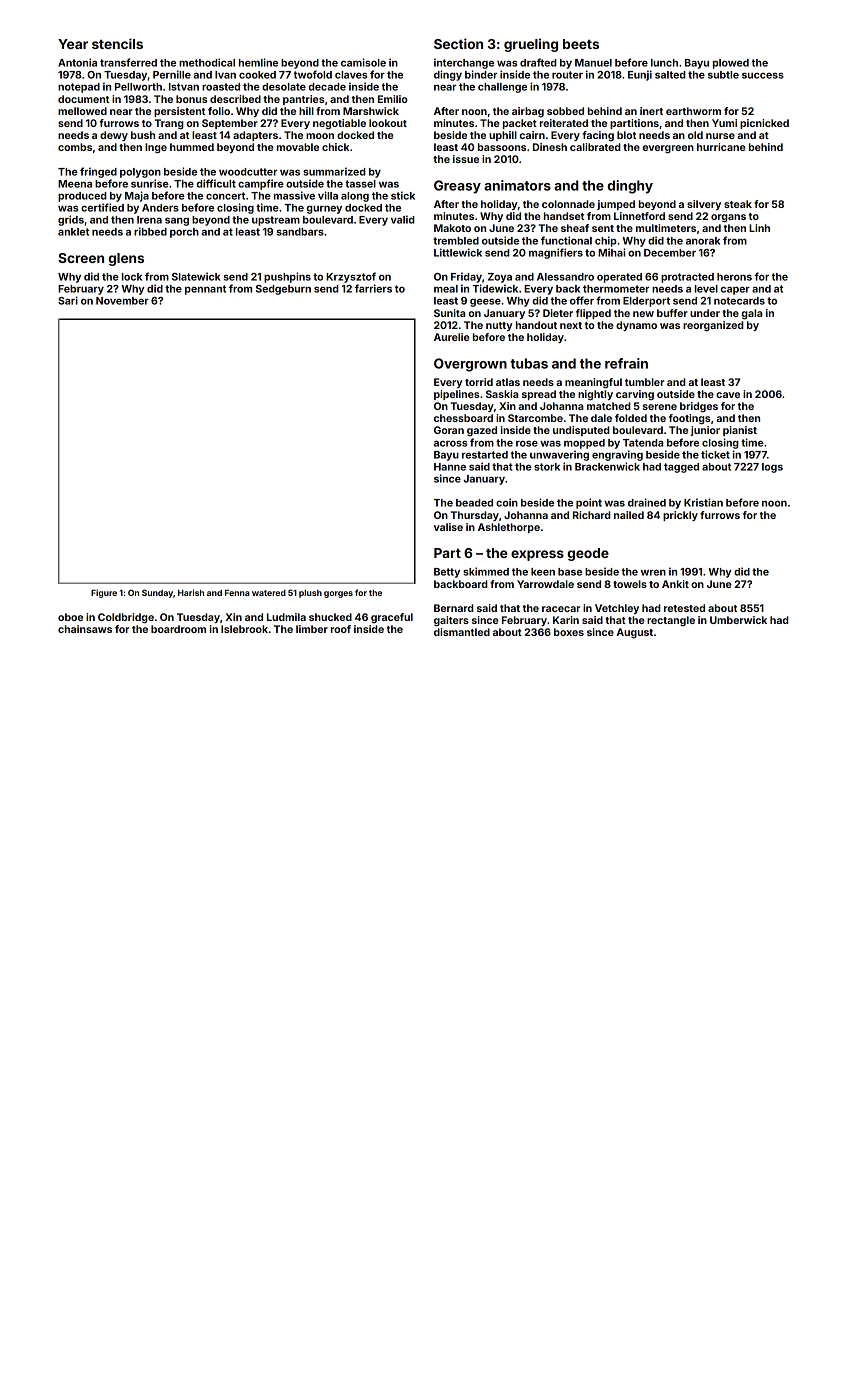 The image size is (849, 1400). Describe the element at coordinates (207, 62) in the screenshot. I see `methodical` at that location.
